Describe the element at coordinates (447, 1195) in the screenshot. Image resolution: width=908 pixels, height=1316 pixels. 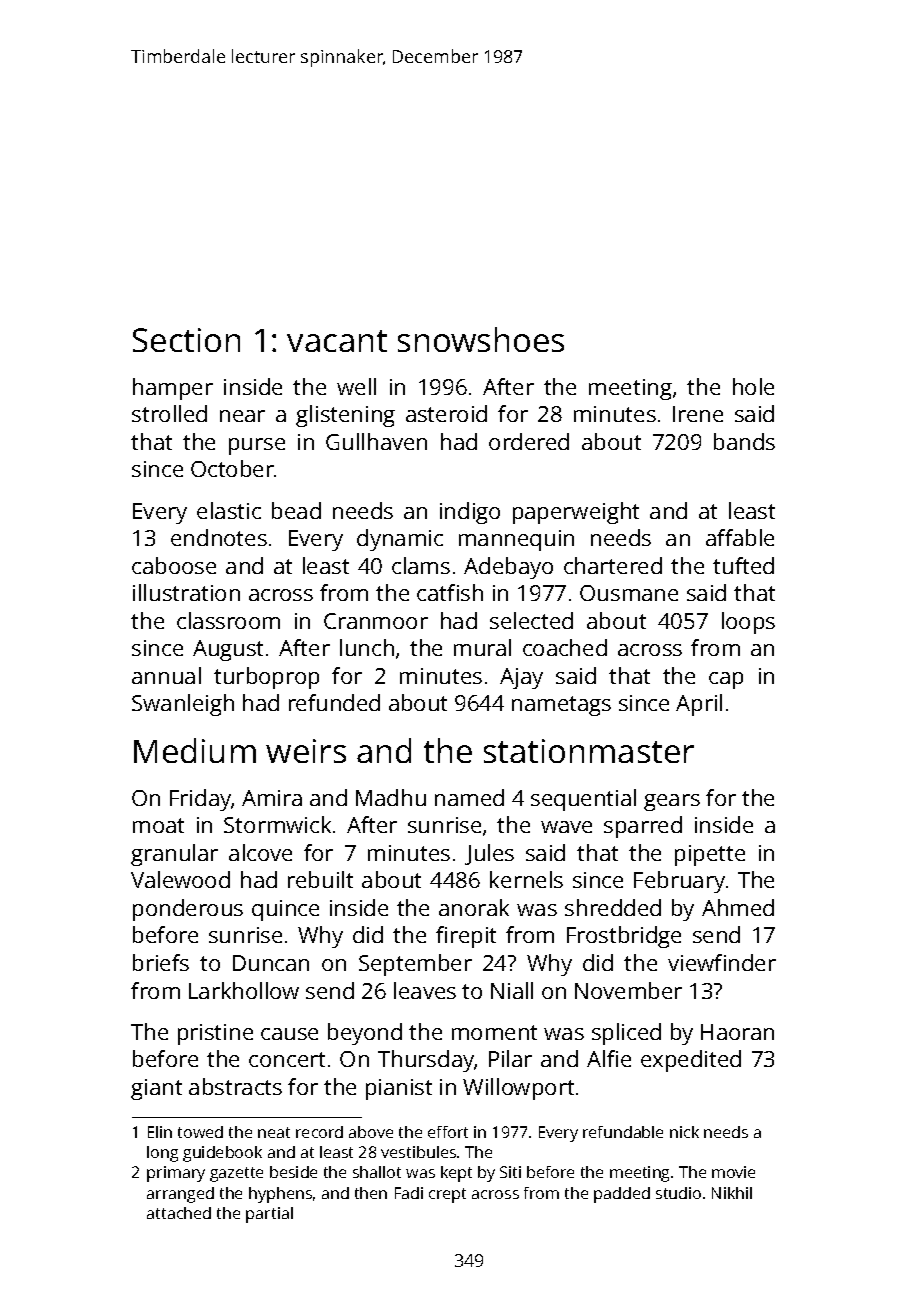
I see `crept` at that location.
